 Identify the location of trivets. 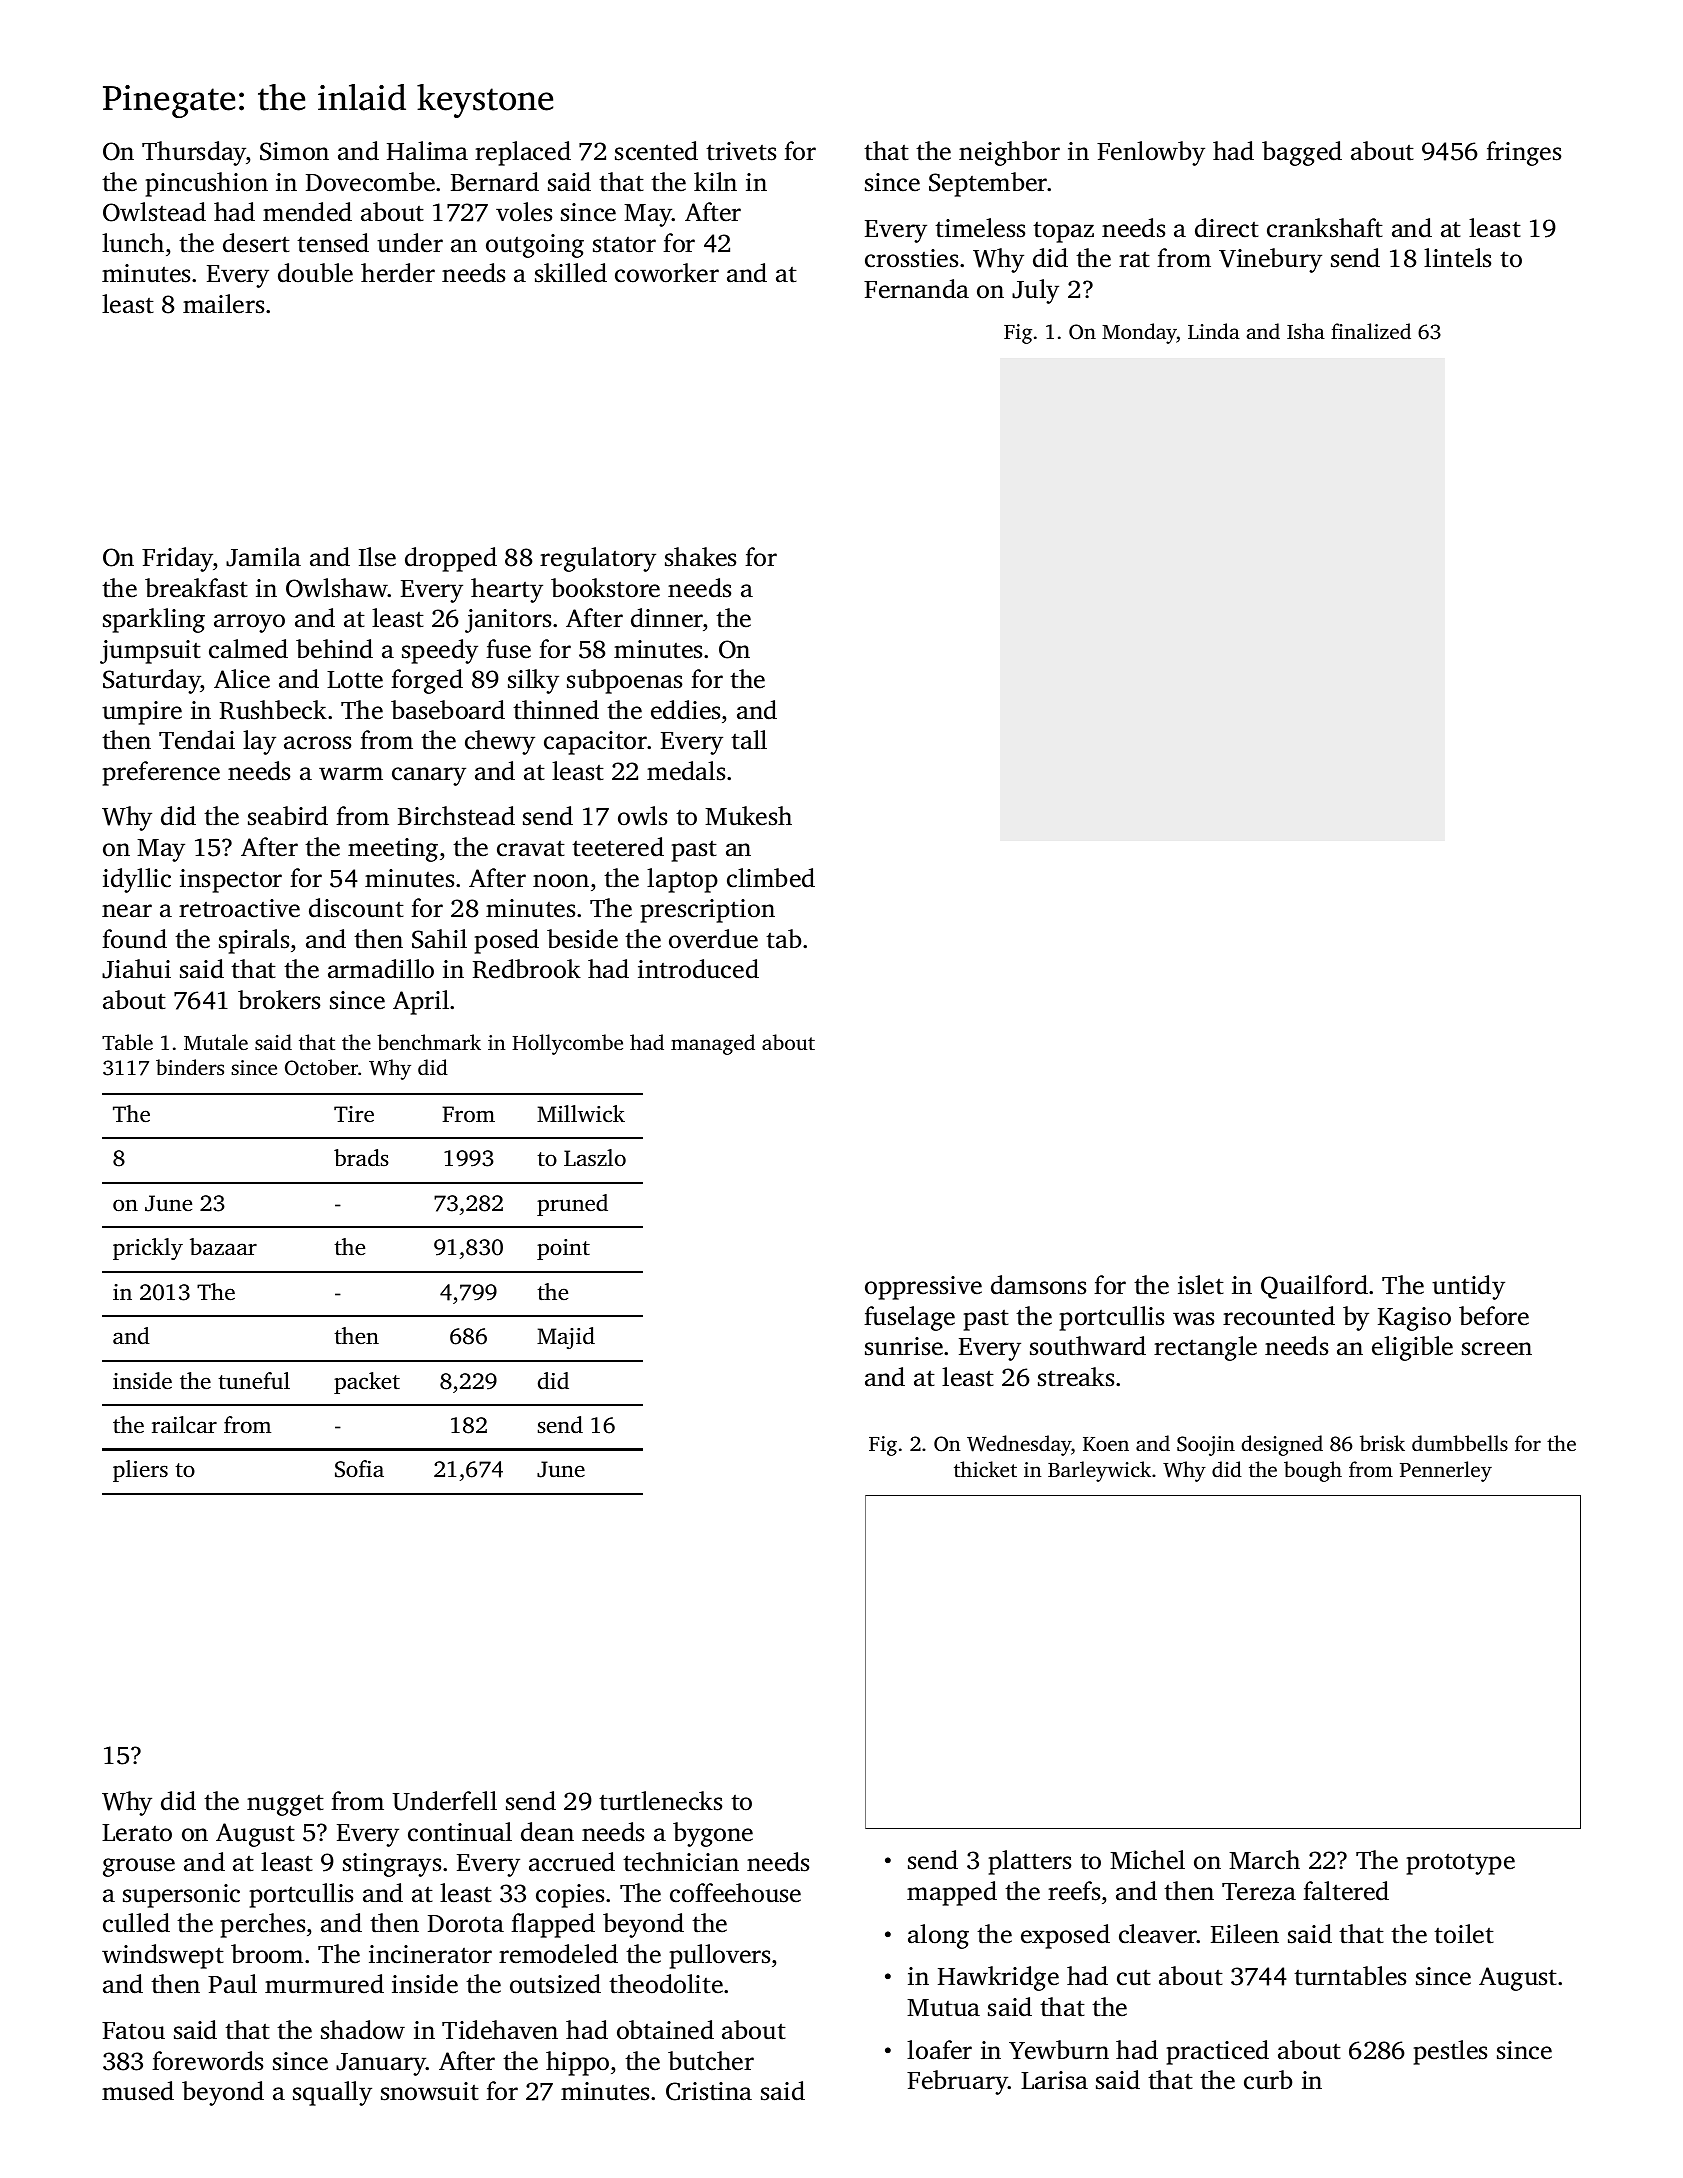
(741, 151).
